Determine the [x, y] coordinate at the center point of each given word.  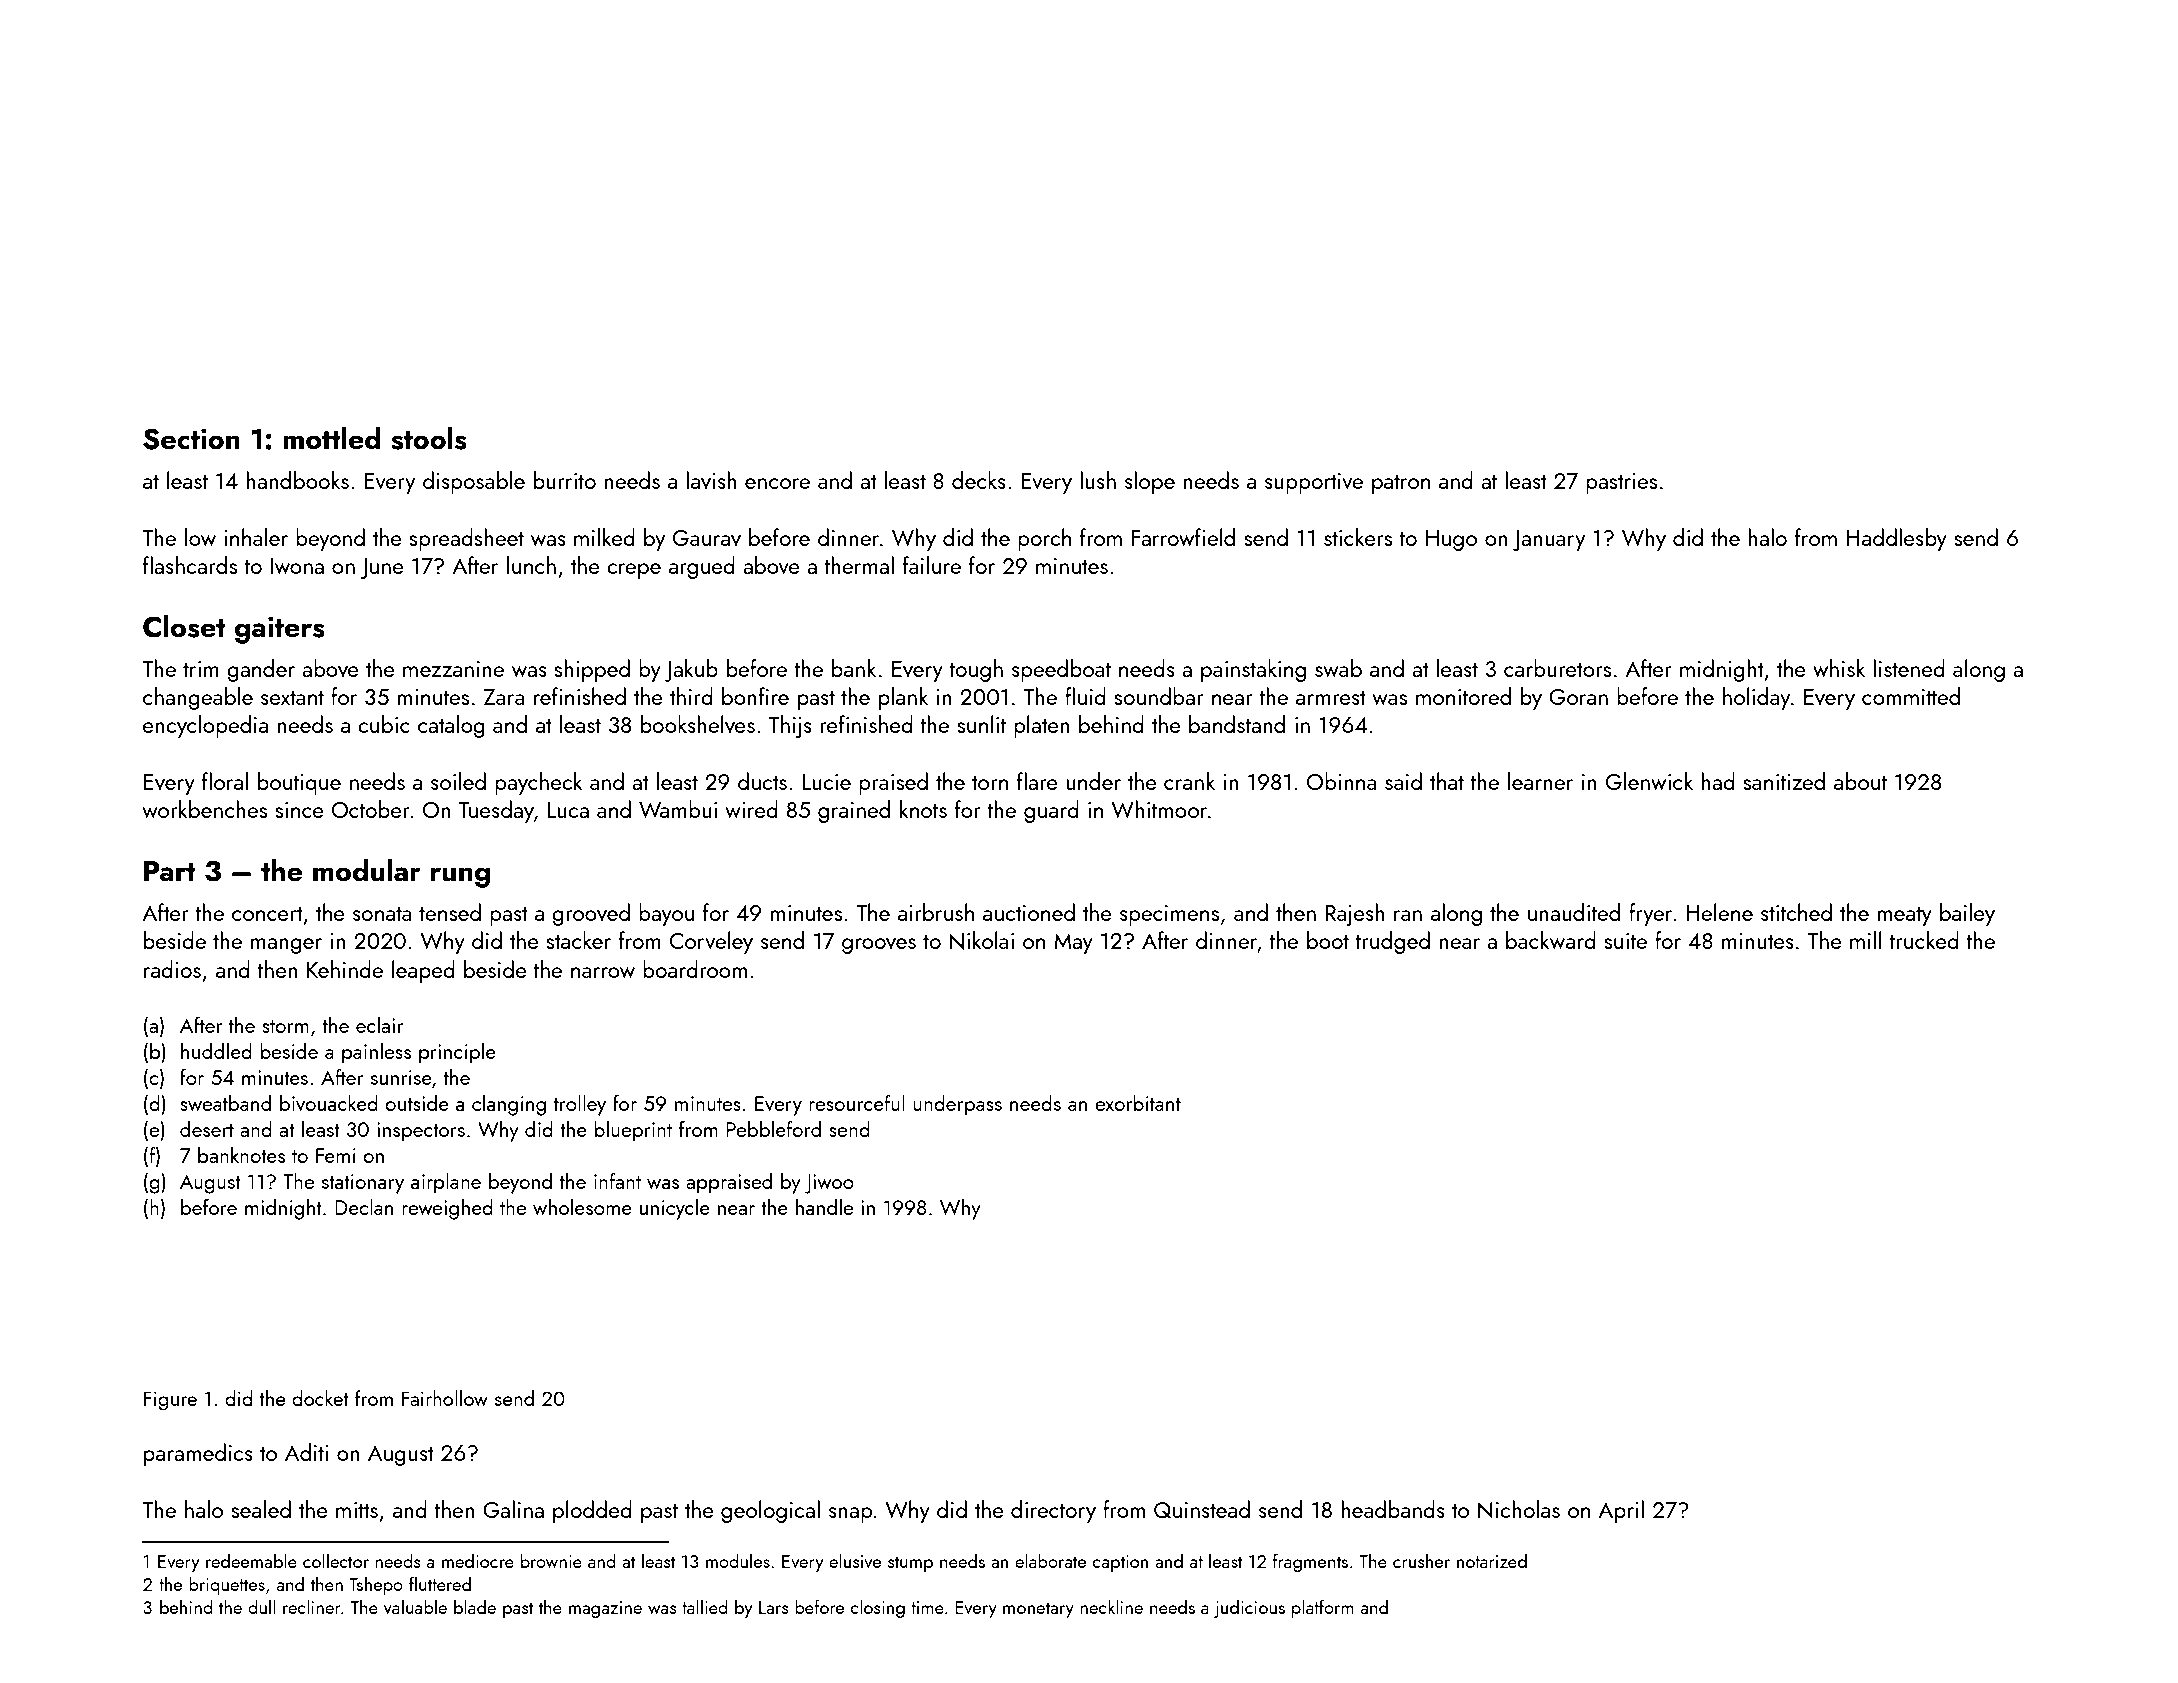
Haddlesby [1896, 539]
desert [207, 1128]
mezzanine [453, 669]
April [1621, 1511]
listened [1909, 668]
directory [1053, 1511]
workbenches [204, 809]
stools [429, 438]
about [1860, 781]
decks [979, 480]
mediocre [478, 1560]
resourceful [857, 1102]
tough [976, 670]
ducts [762, 781]
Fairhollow [445, 1398]
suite [1625, 941]
